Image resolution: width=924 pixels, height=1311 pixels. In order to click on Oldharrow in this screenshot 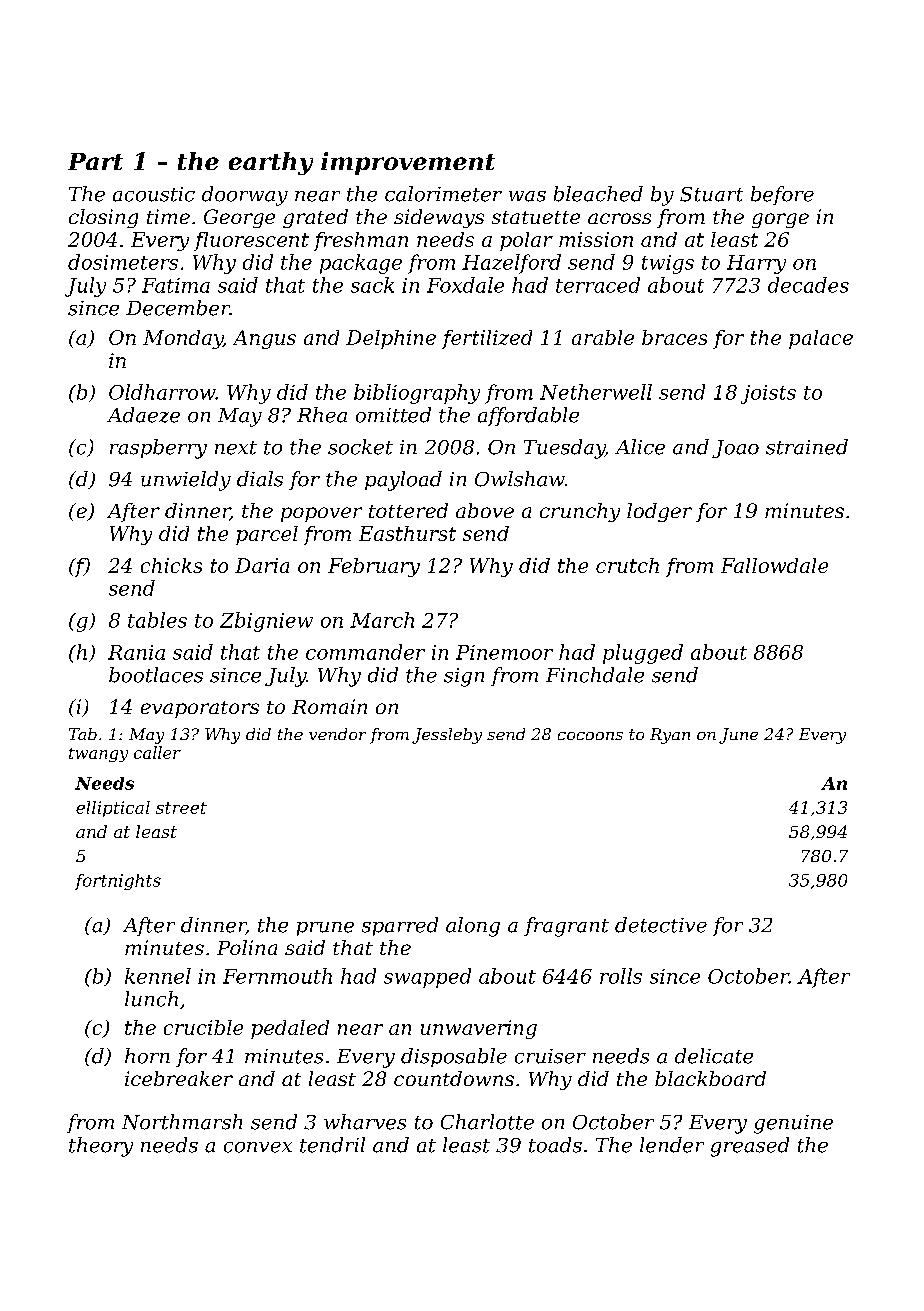, I will do `click(162, 392)`.
